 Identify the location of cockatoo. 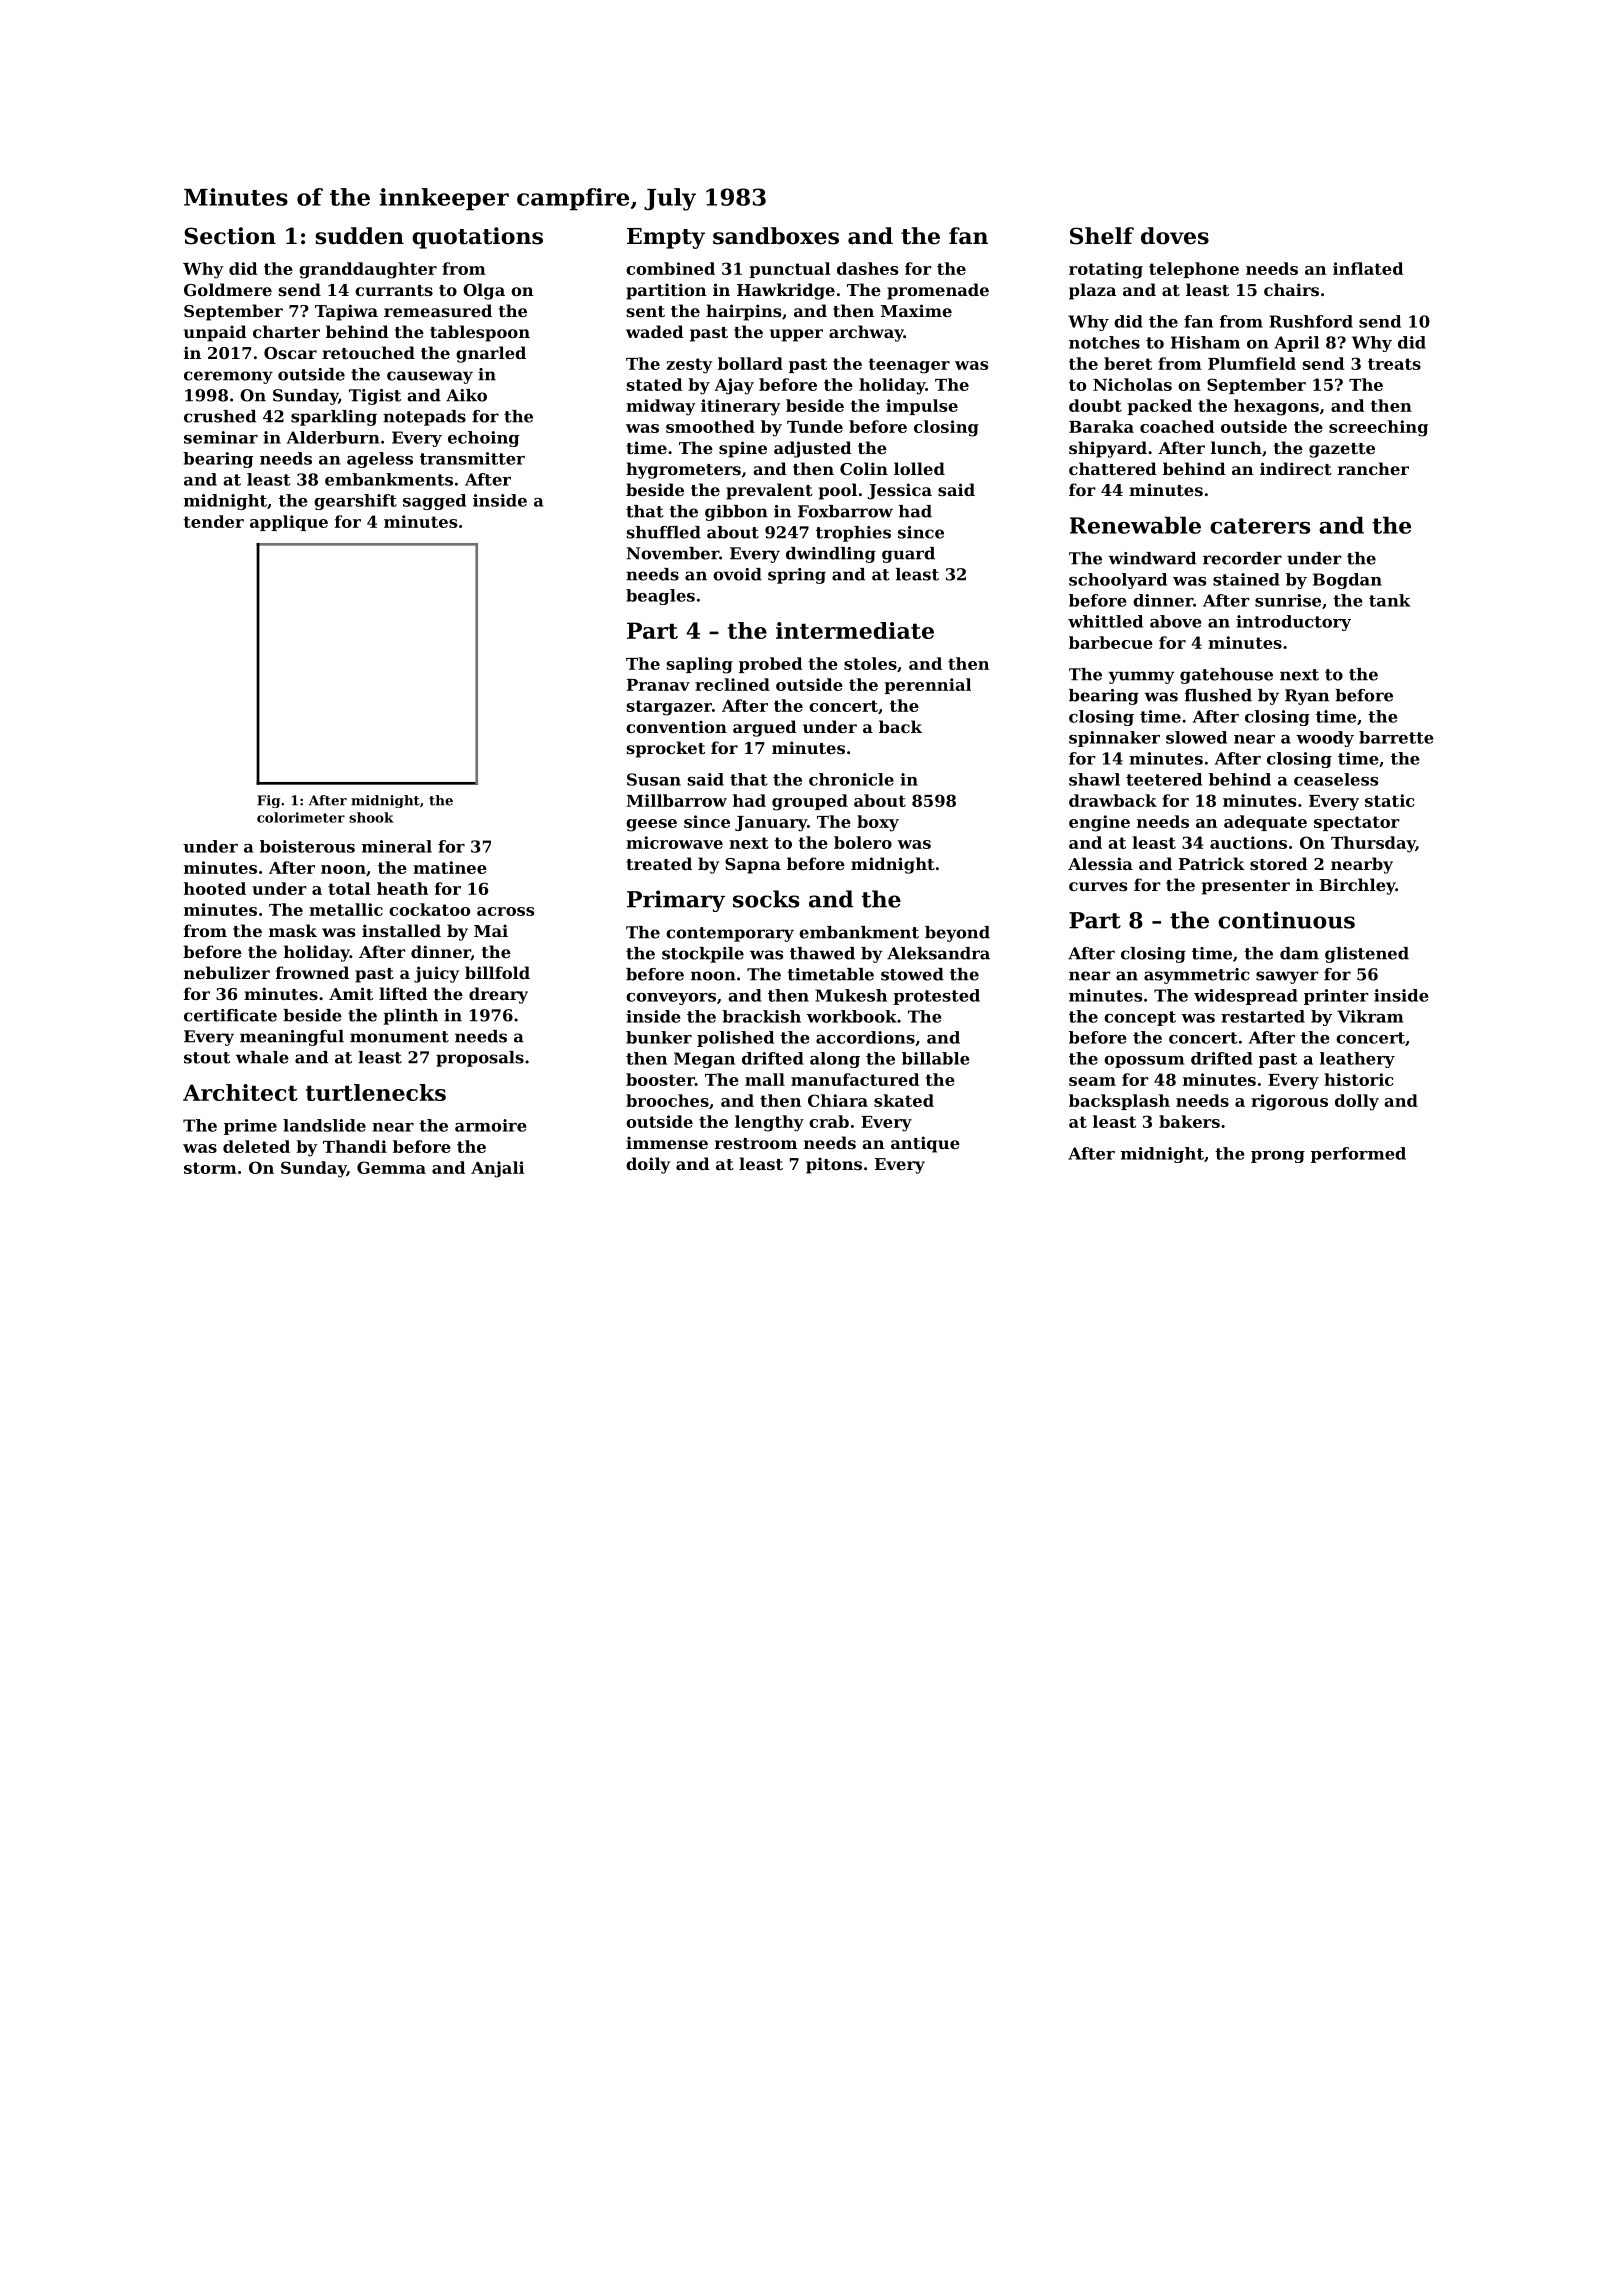
(429, 909).
